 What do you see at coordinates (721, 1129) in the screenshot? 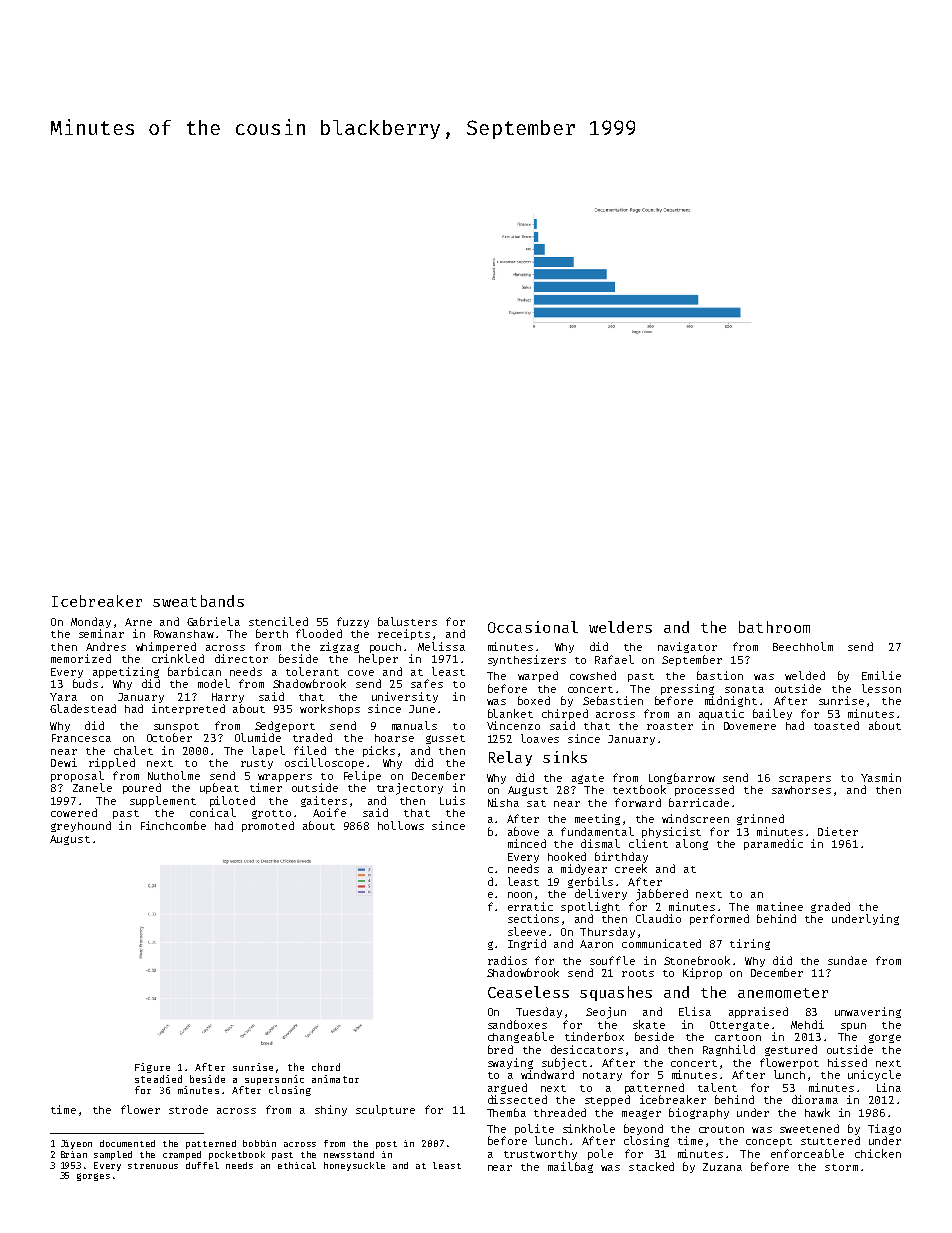
I see `crouton` at bounding box center [721, 1129].
